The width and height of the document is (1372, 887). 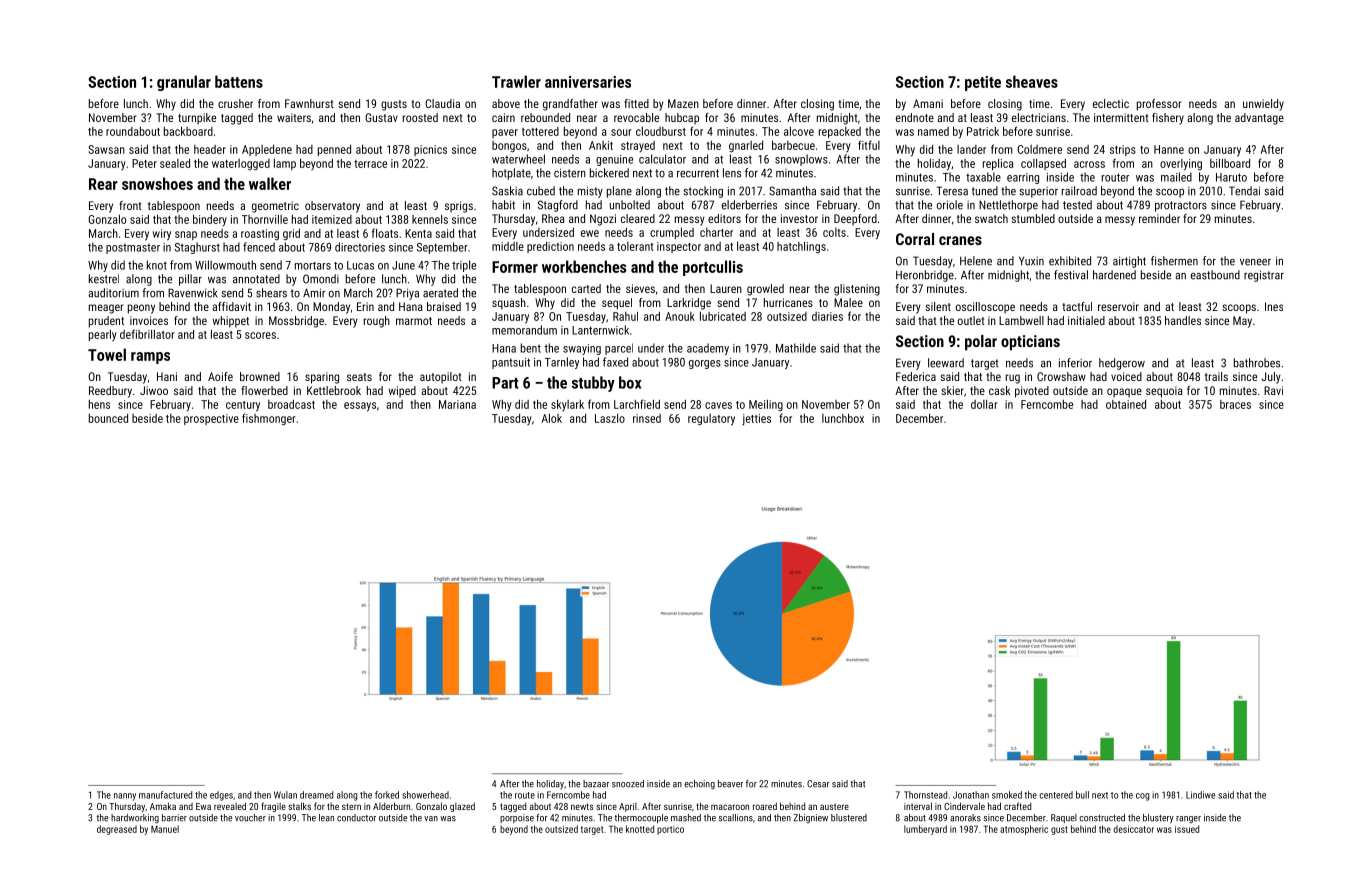 I want to click on lean, so click(x=326, y=818).
